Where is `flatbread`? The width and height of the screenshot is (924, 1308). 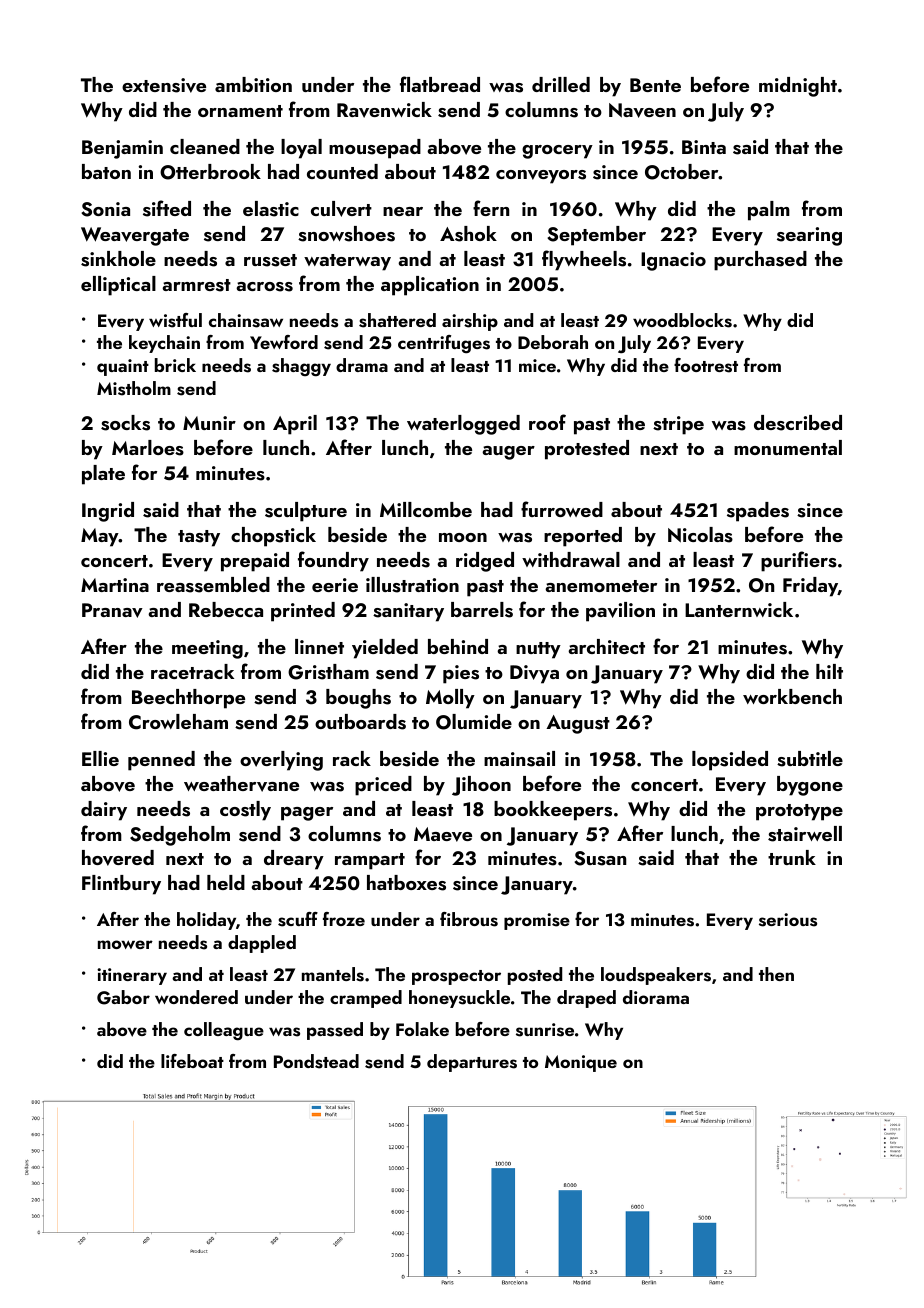 flatbread is located at coordinates (440, 84).
